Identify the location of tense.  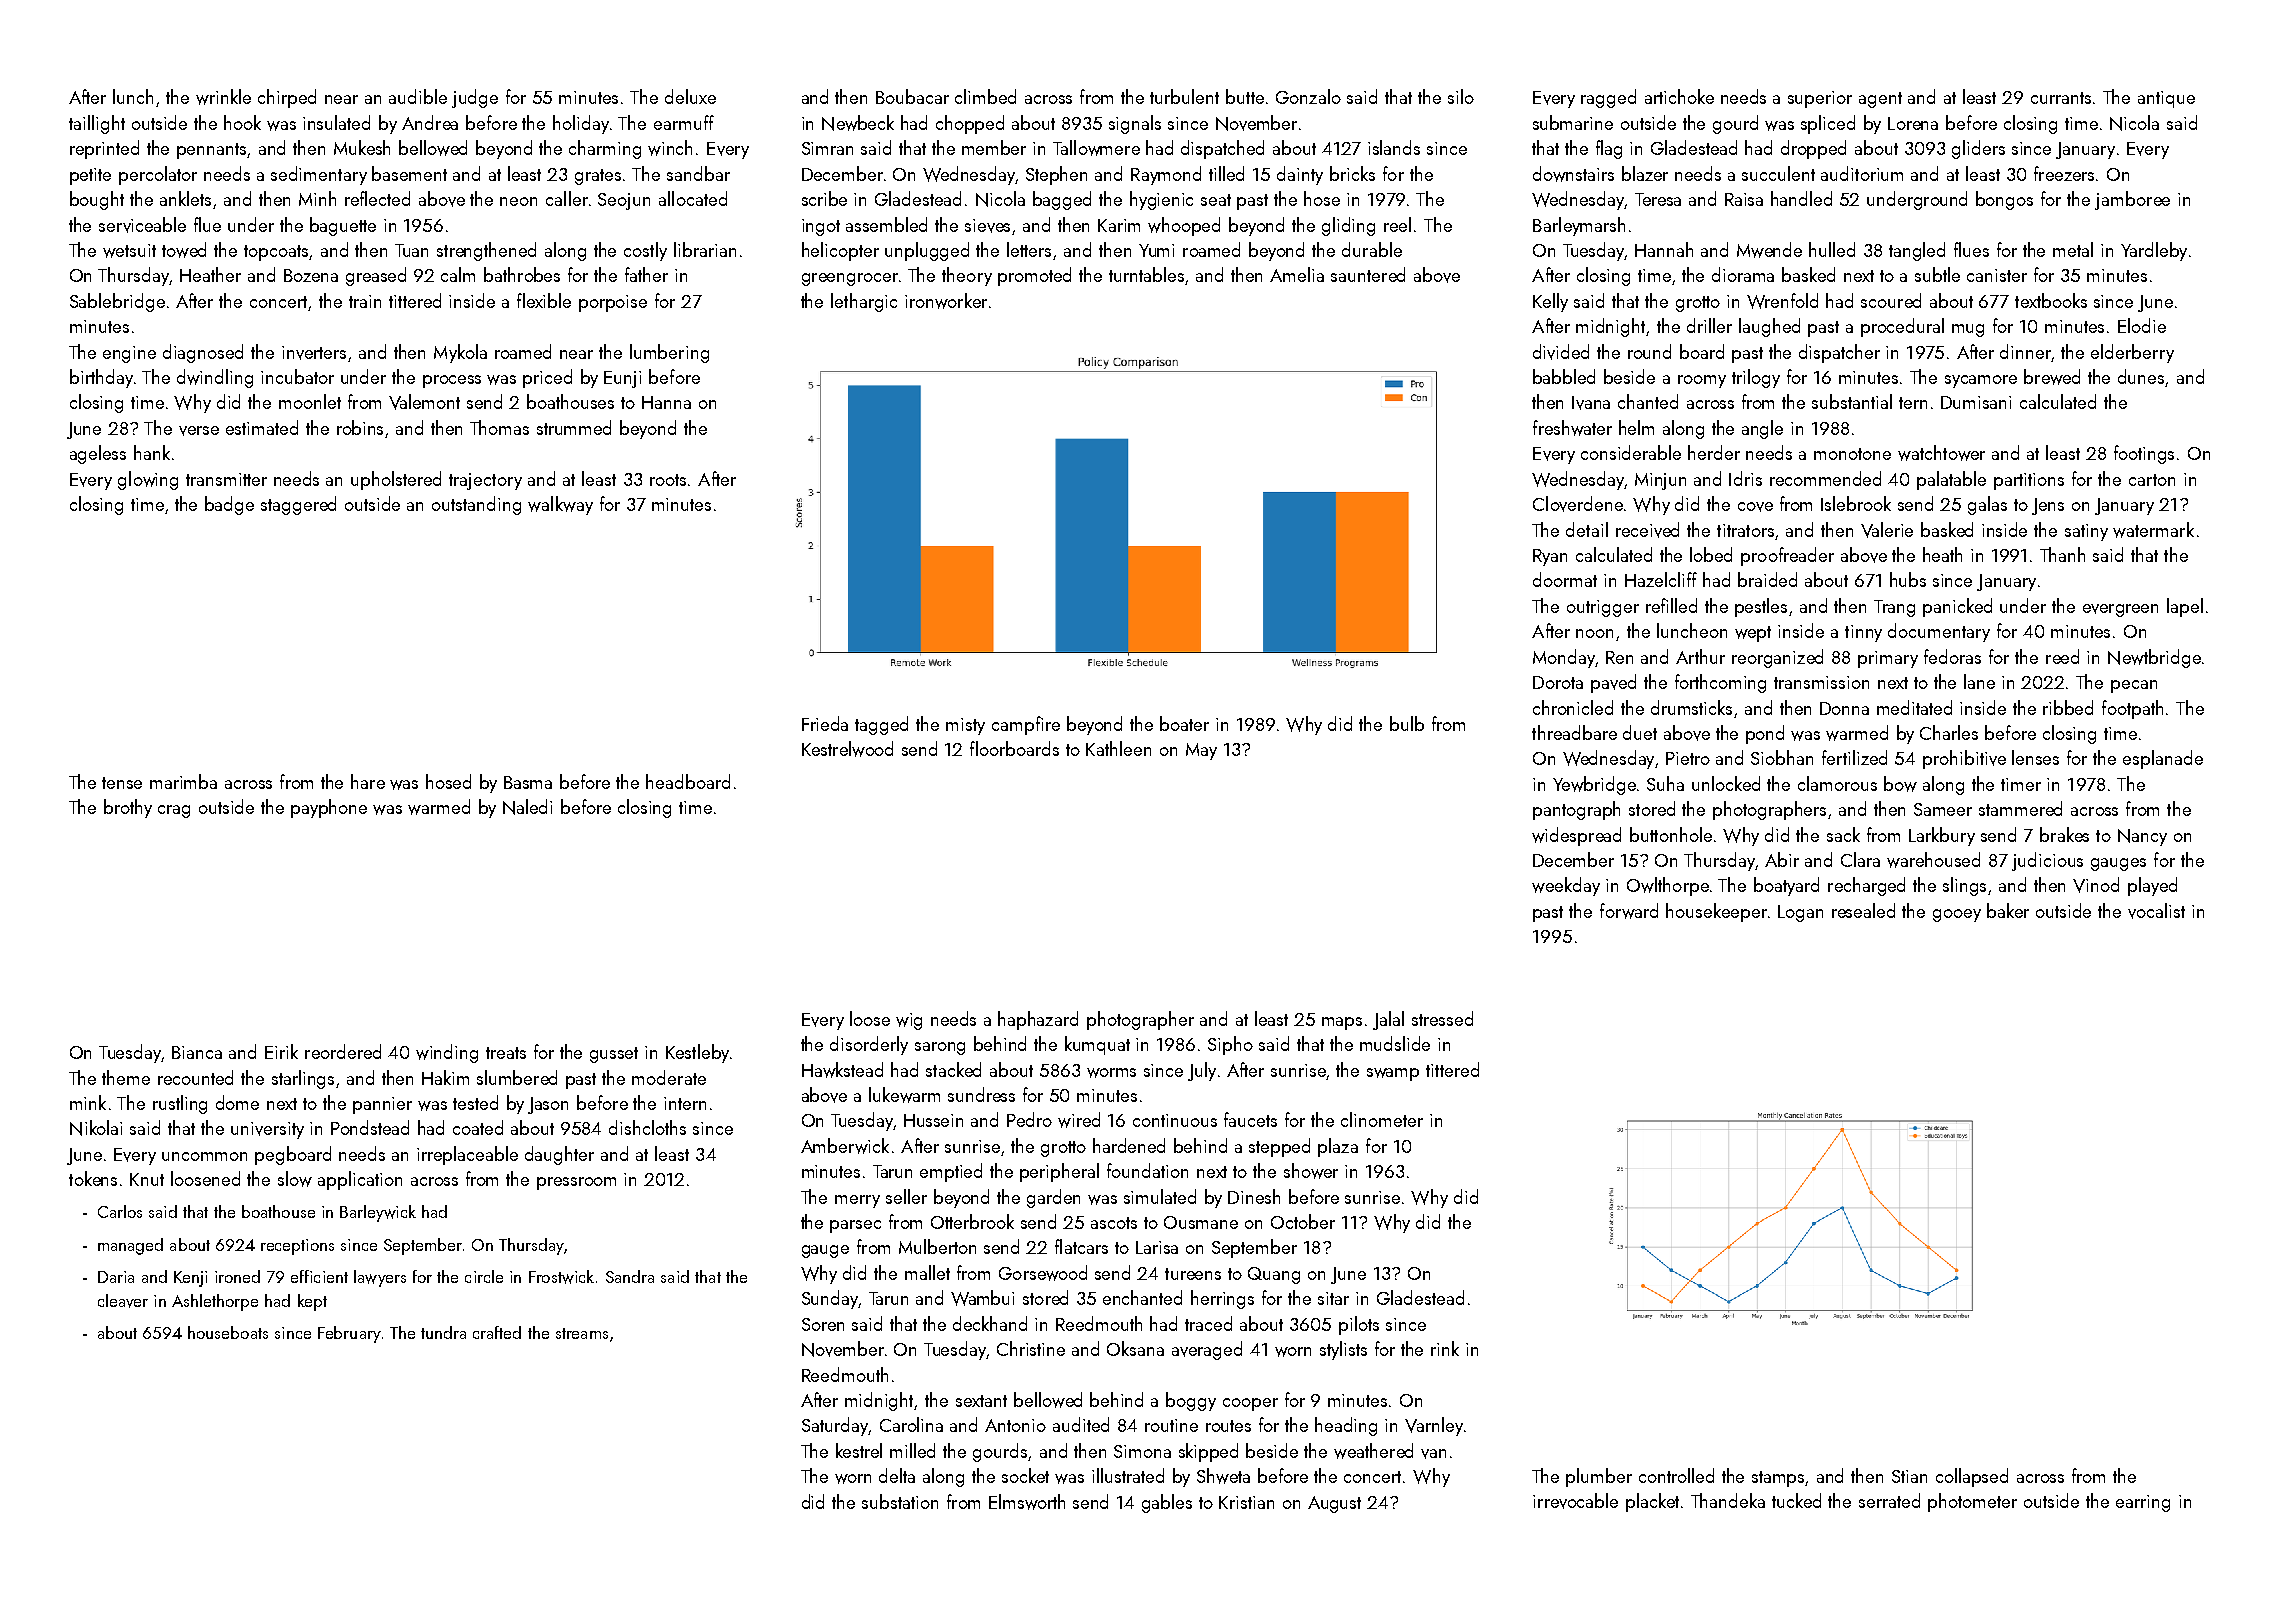
(122, 783).
